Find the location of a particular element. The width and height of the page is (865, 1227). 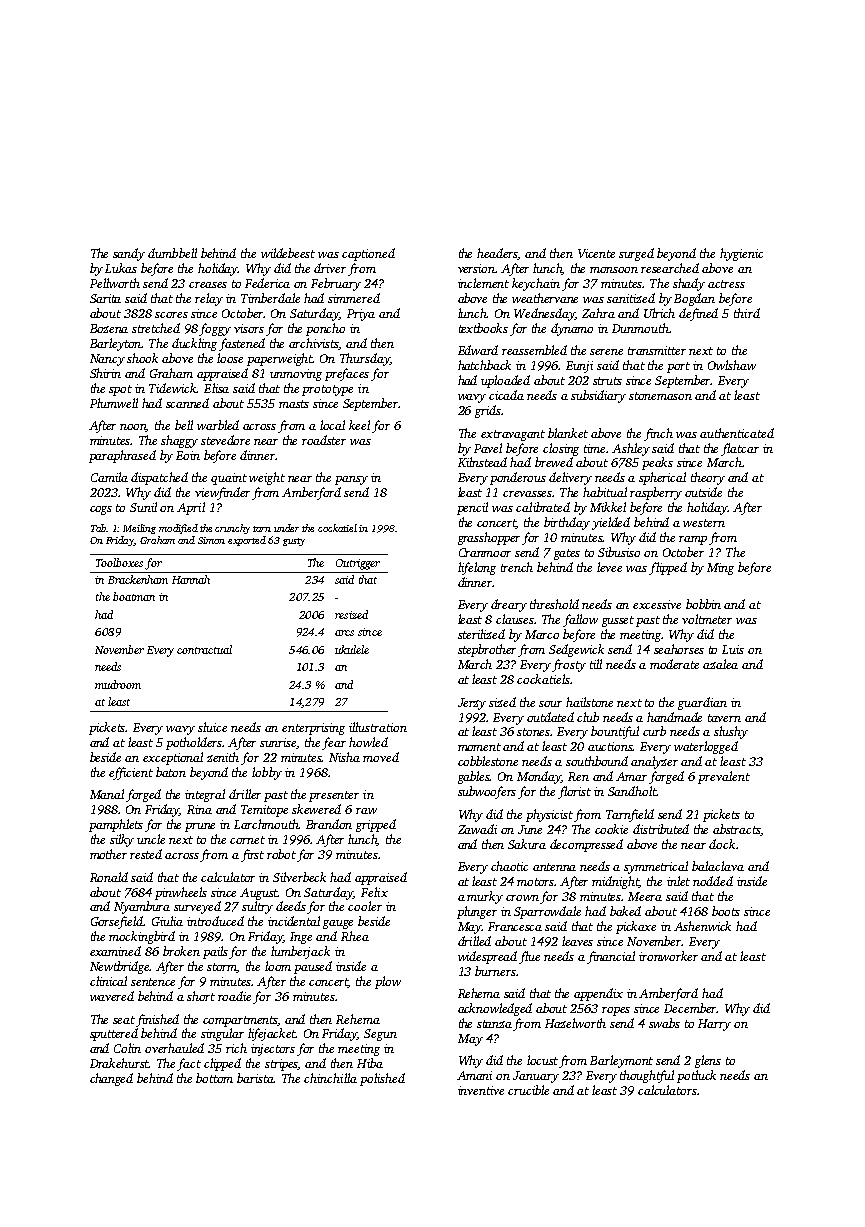

simmered is located at coordinates (354, 298).
